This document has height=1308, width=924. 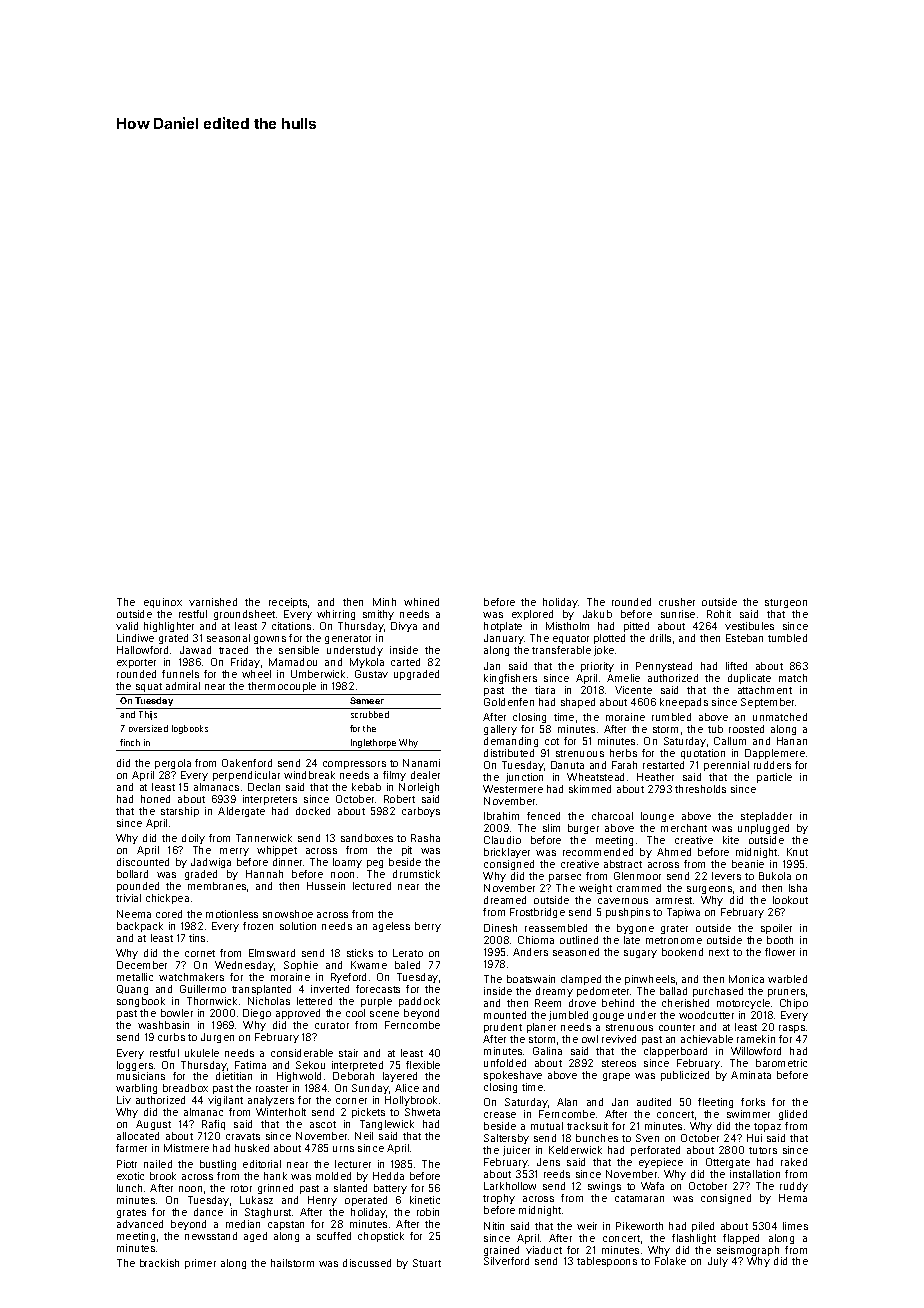 I want to click on Esteban, so click(x=744, y=638).
